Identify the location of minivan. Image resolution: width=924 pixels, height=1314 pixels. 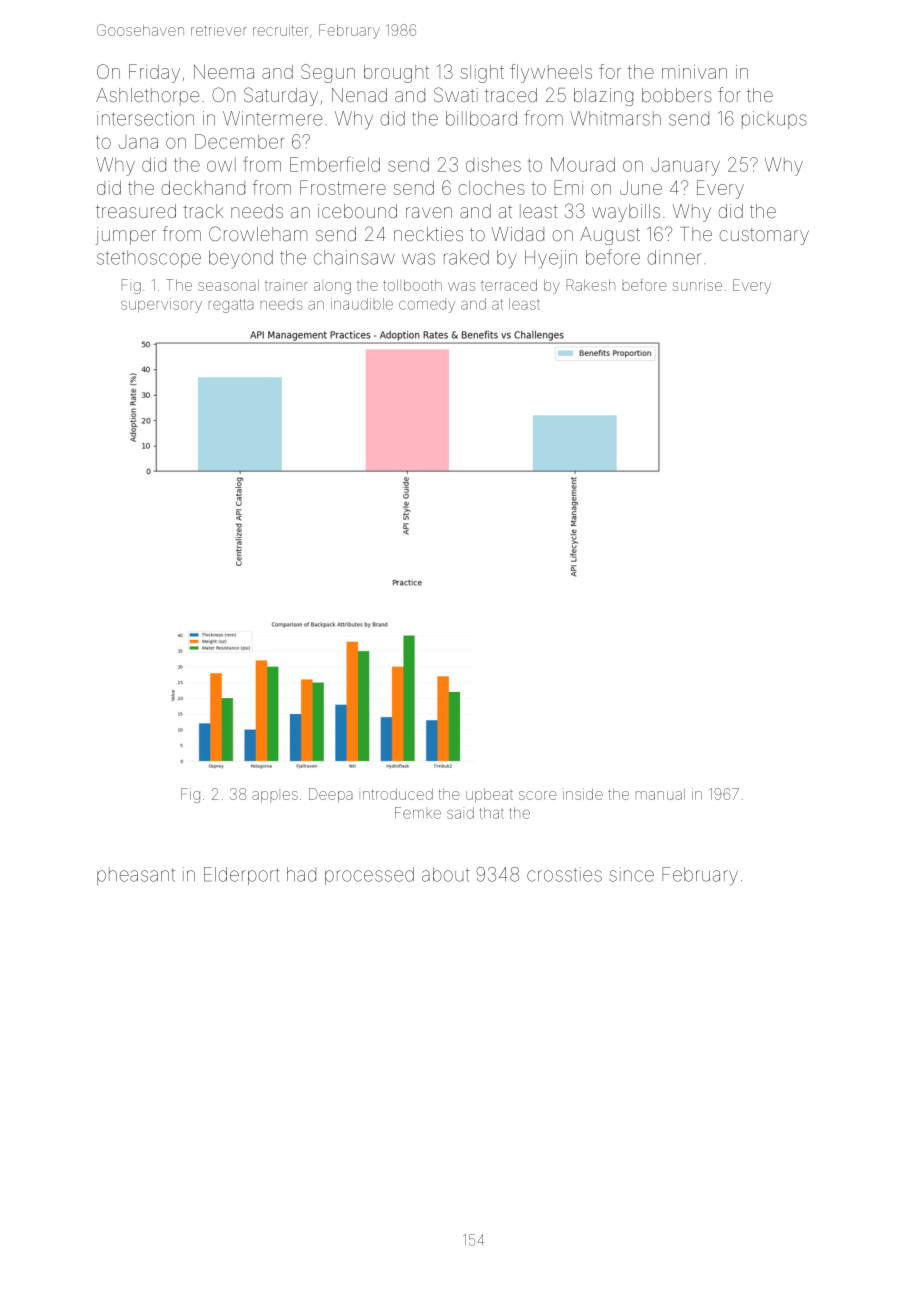
(694, 72).
